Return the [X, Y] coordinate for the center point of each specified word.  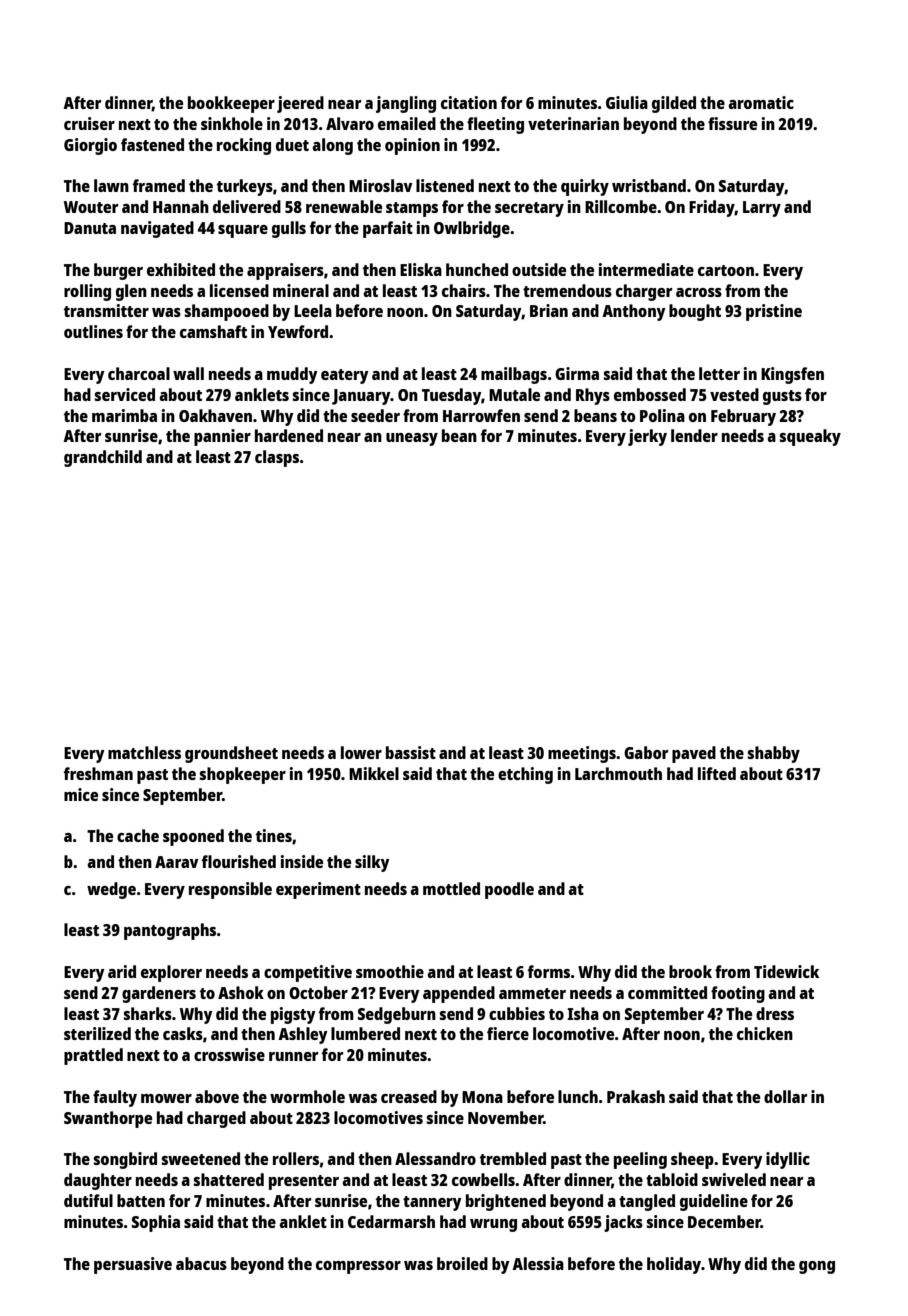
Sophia [156, 1223]
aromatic [761, 102]
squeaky [810, 437]
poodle [509, 890]
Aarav [177, 862]
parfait [388, 229]
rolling [87, 292]
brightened [506, 1202]
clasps [277, 458]
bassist [411, 752]
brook [690, 971]
